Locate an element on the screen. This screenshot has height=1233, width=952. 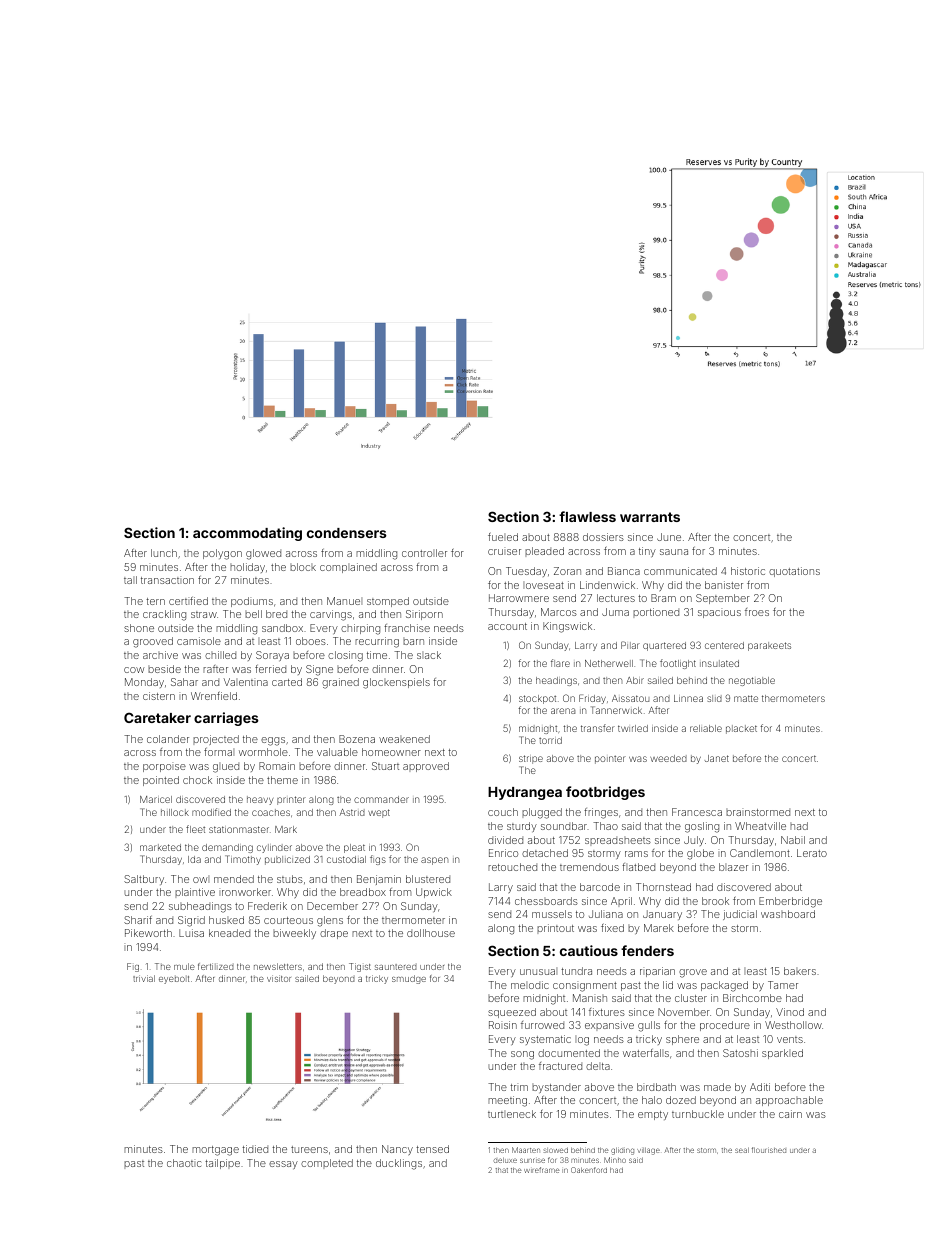
warrants is located at coordinates (650, 517).
